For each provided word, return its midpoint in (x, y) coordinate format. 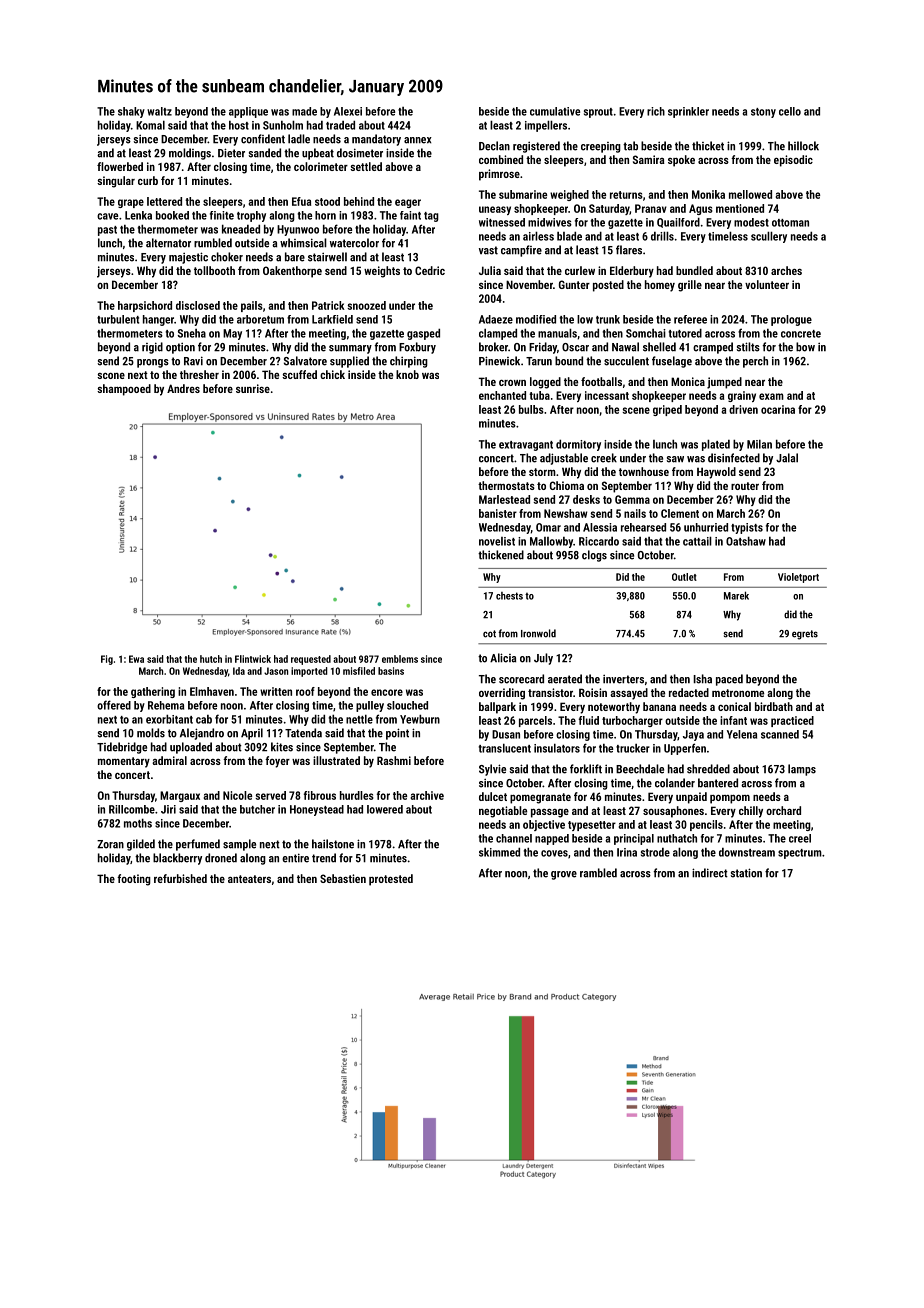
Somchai (646, 333)
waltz (159, 111)
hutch (211, 659)
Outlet (684, 577)
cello (790, 111)
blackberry (177, 859)
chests (509, 596)
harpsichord (145, 306)
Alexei (348, 111)
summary (350, 349)
